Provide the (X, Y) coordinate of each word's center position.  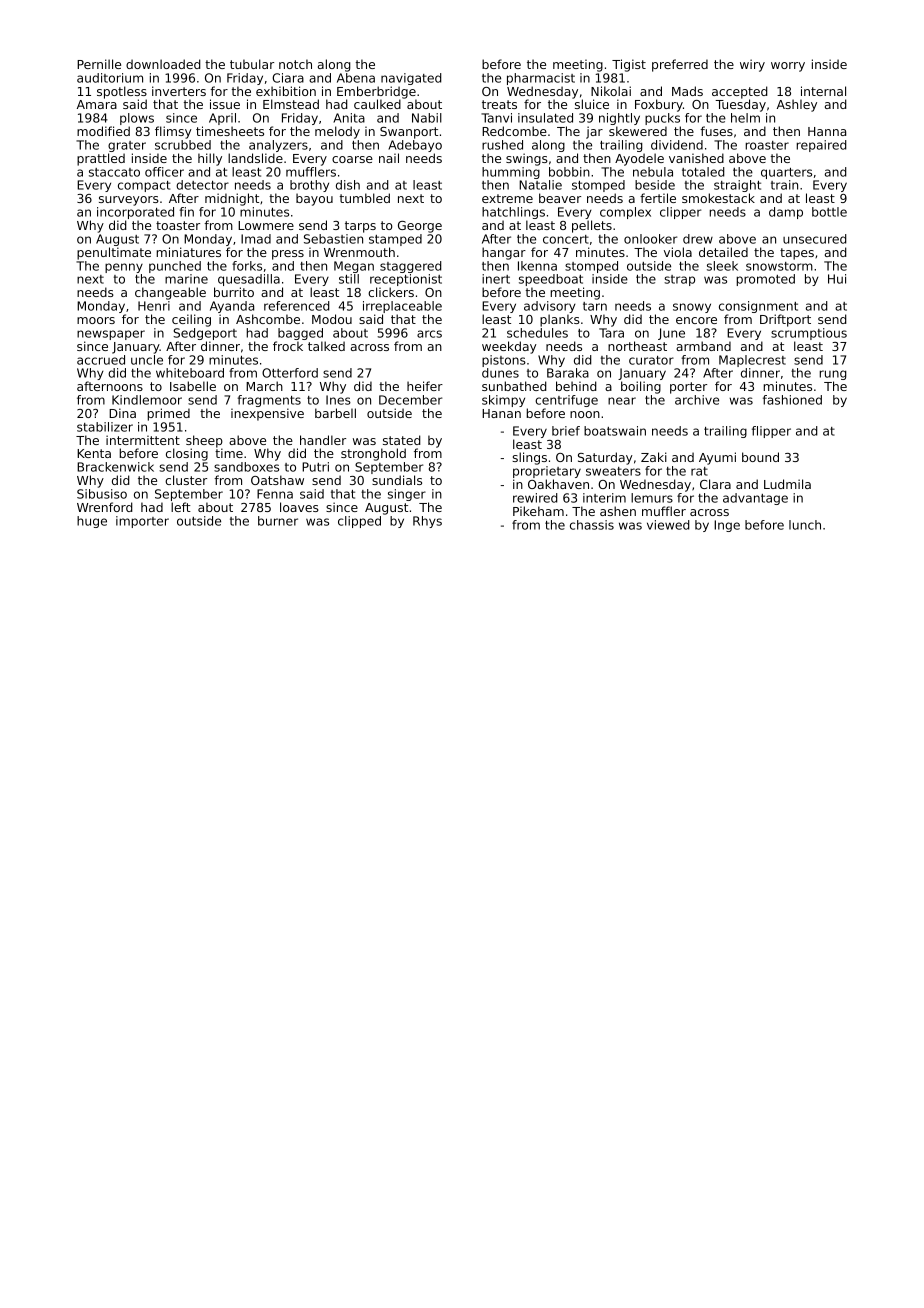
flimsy (173, 132)
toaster (178, 225)
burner (278, 521)
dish (348, 185)
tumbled (365, 198)
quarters (786, 173)
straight (737, 186)
